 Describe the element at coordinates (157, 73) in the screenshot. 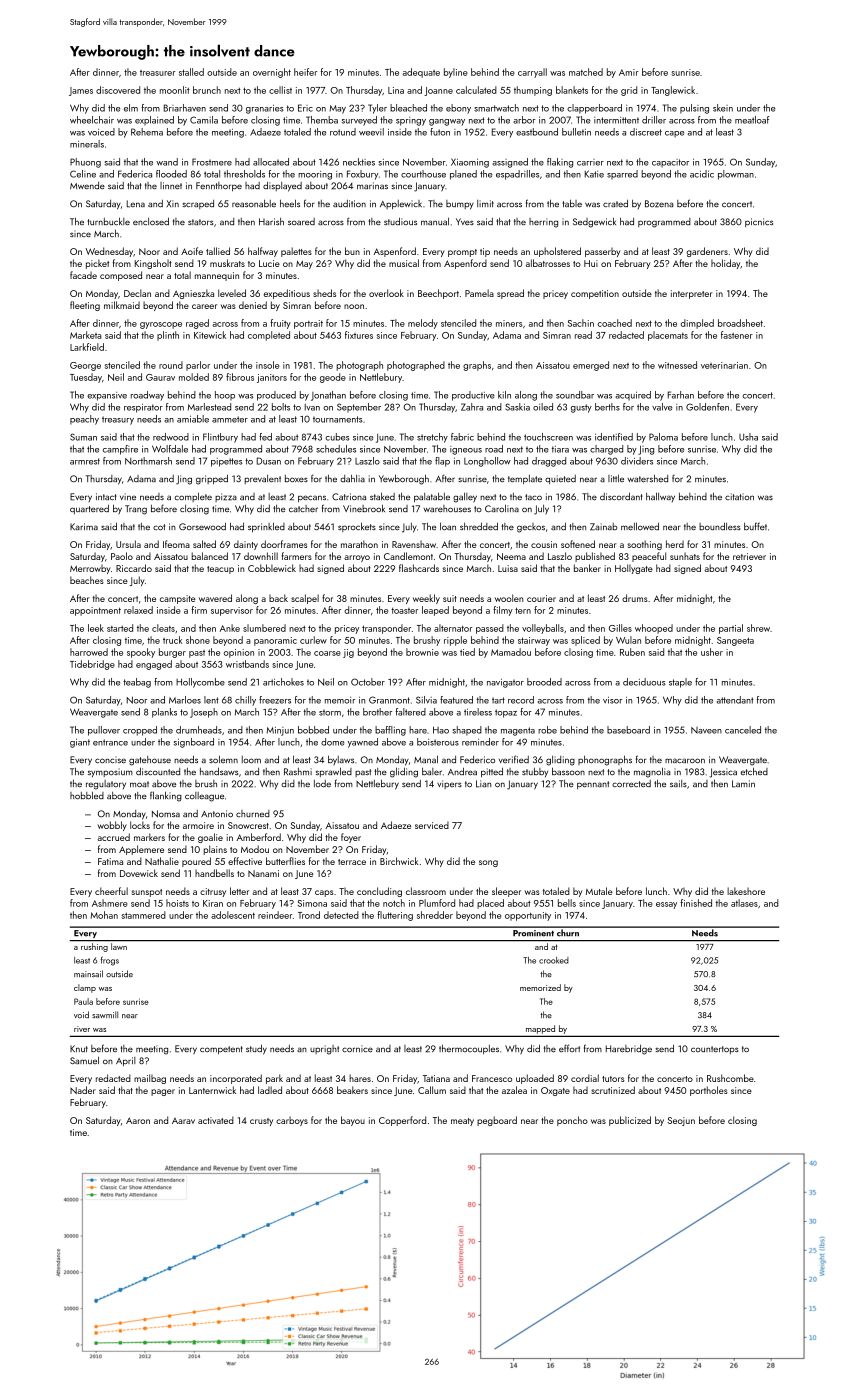

I see `treasurer` at that location.
